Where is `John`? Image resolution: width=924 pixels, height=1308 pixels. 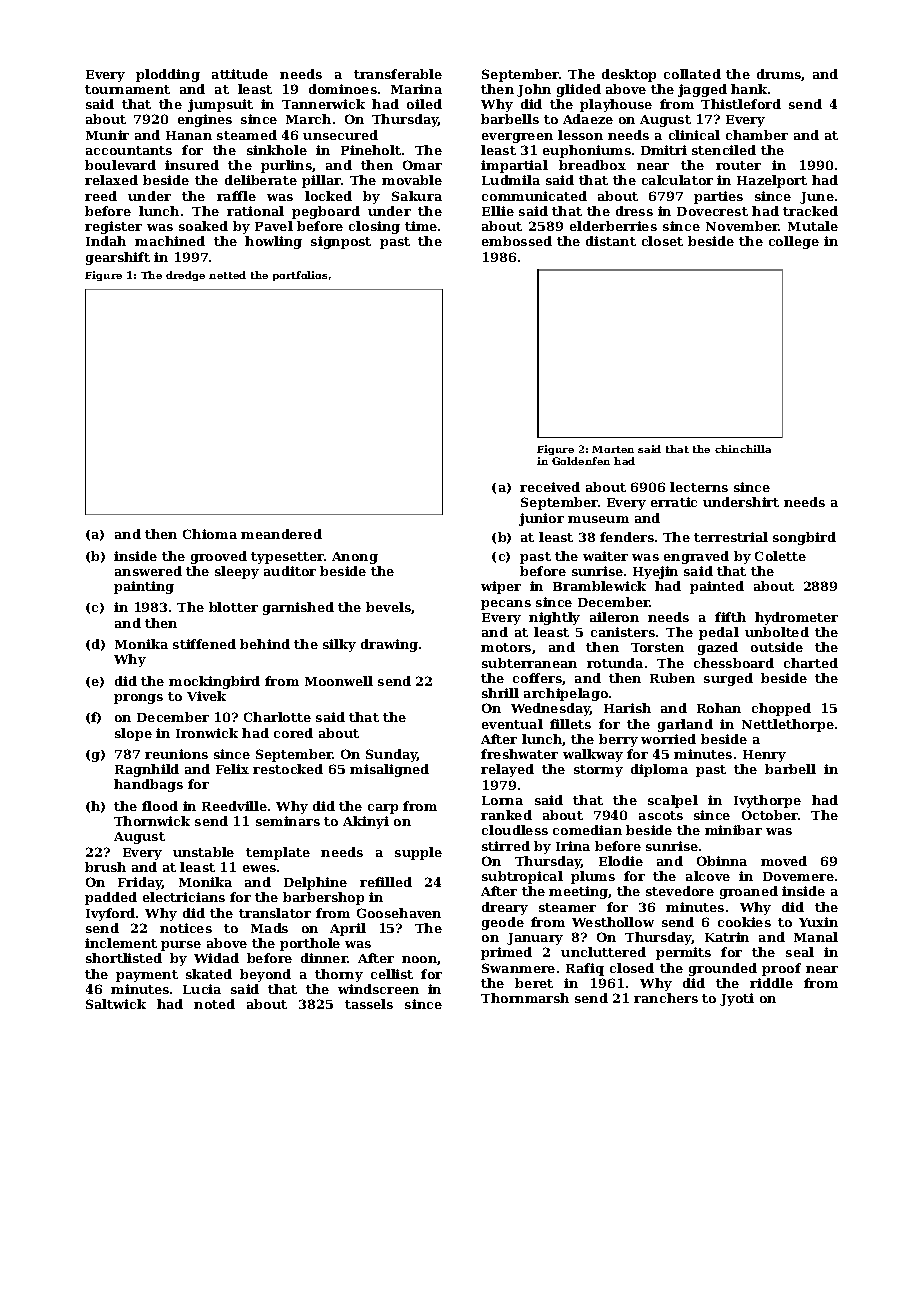
John is located at coordinates (534, 90).
